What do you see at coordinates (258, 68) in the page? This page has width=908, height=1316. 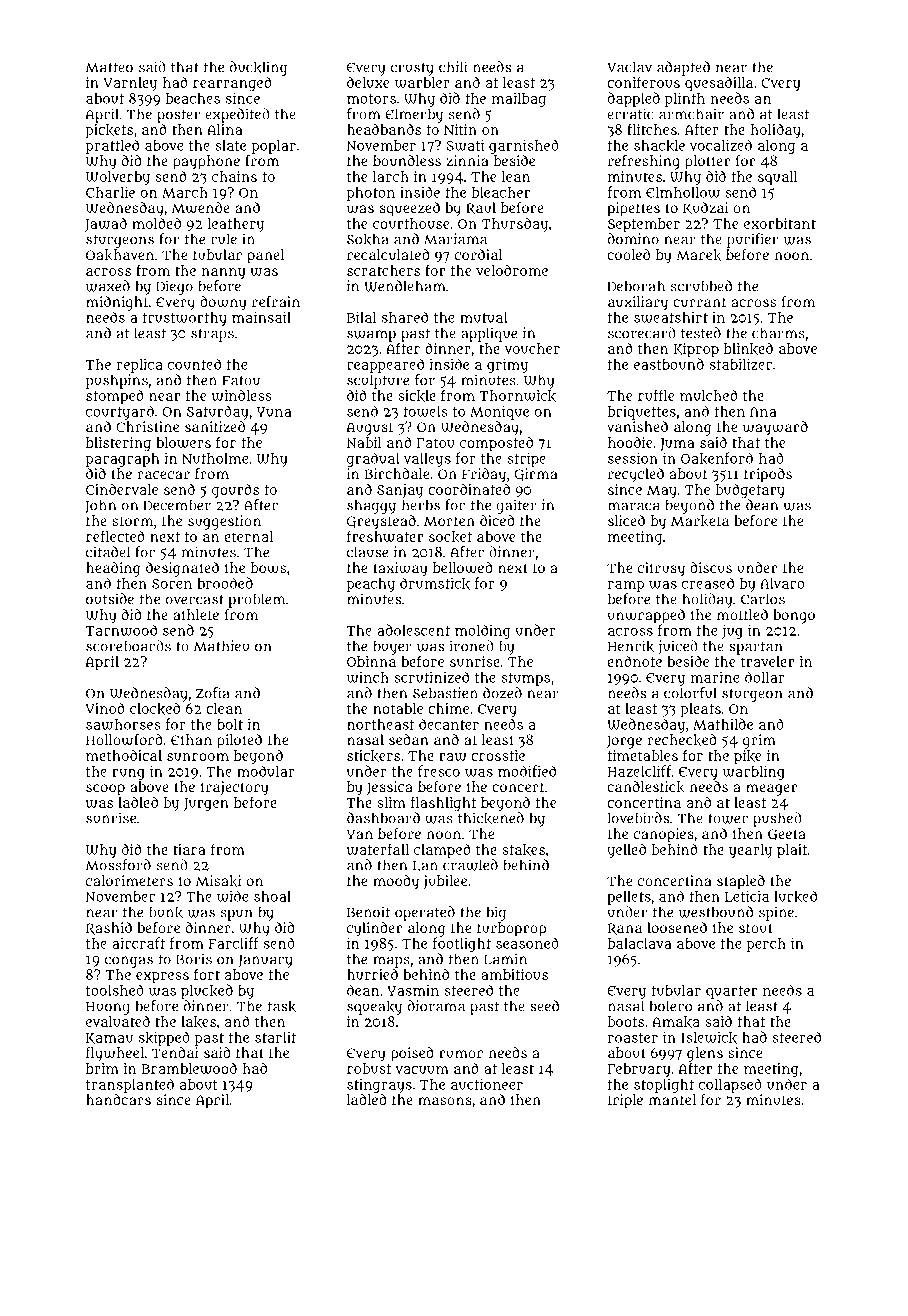 I see `duckling` at bounding box center [258, 68].
